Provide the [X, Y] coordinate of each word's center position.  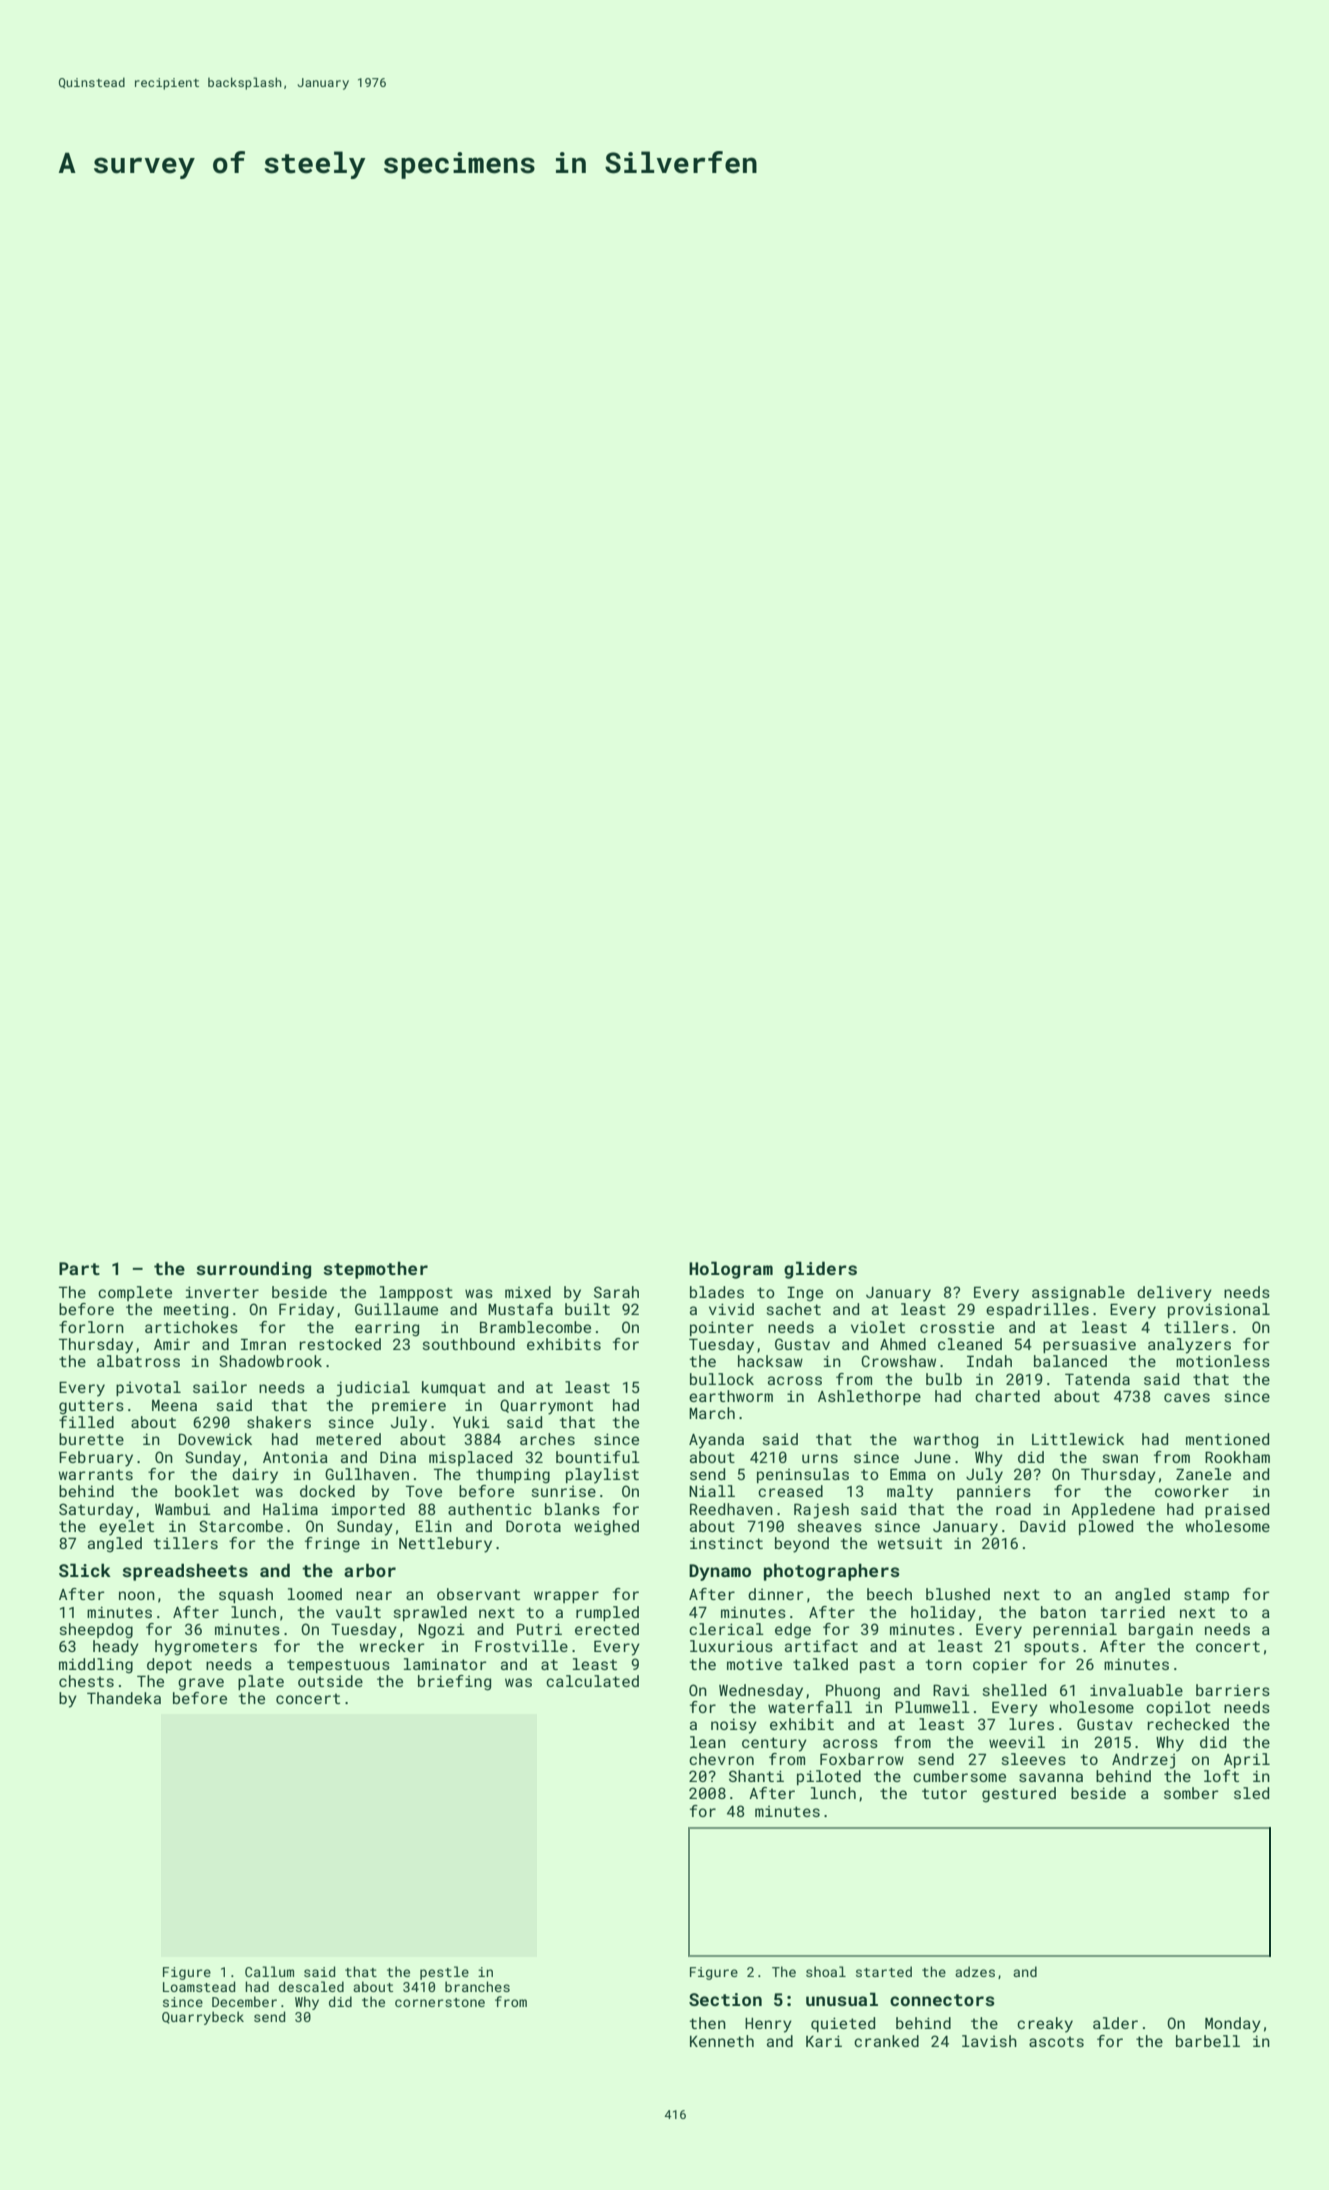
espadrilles [1037, 1310]
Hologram [731, 1270]
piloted [829, 1777]
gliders [820, 1270]
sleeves [1034, 1759]
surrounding [253, 1270]
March [712, 1413]
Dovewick [215, 1439]
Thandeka [124, 1698]
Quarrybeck [203, 2018]
